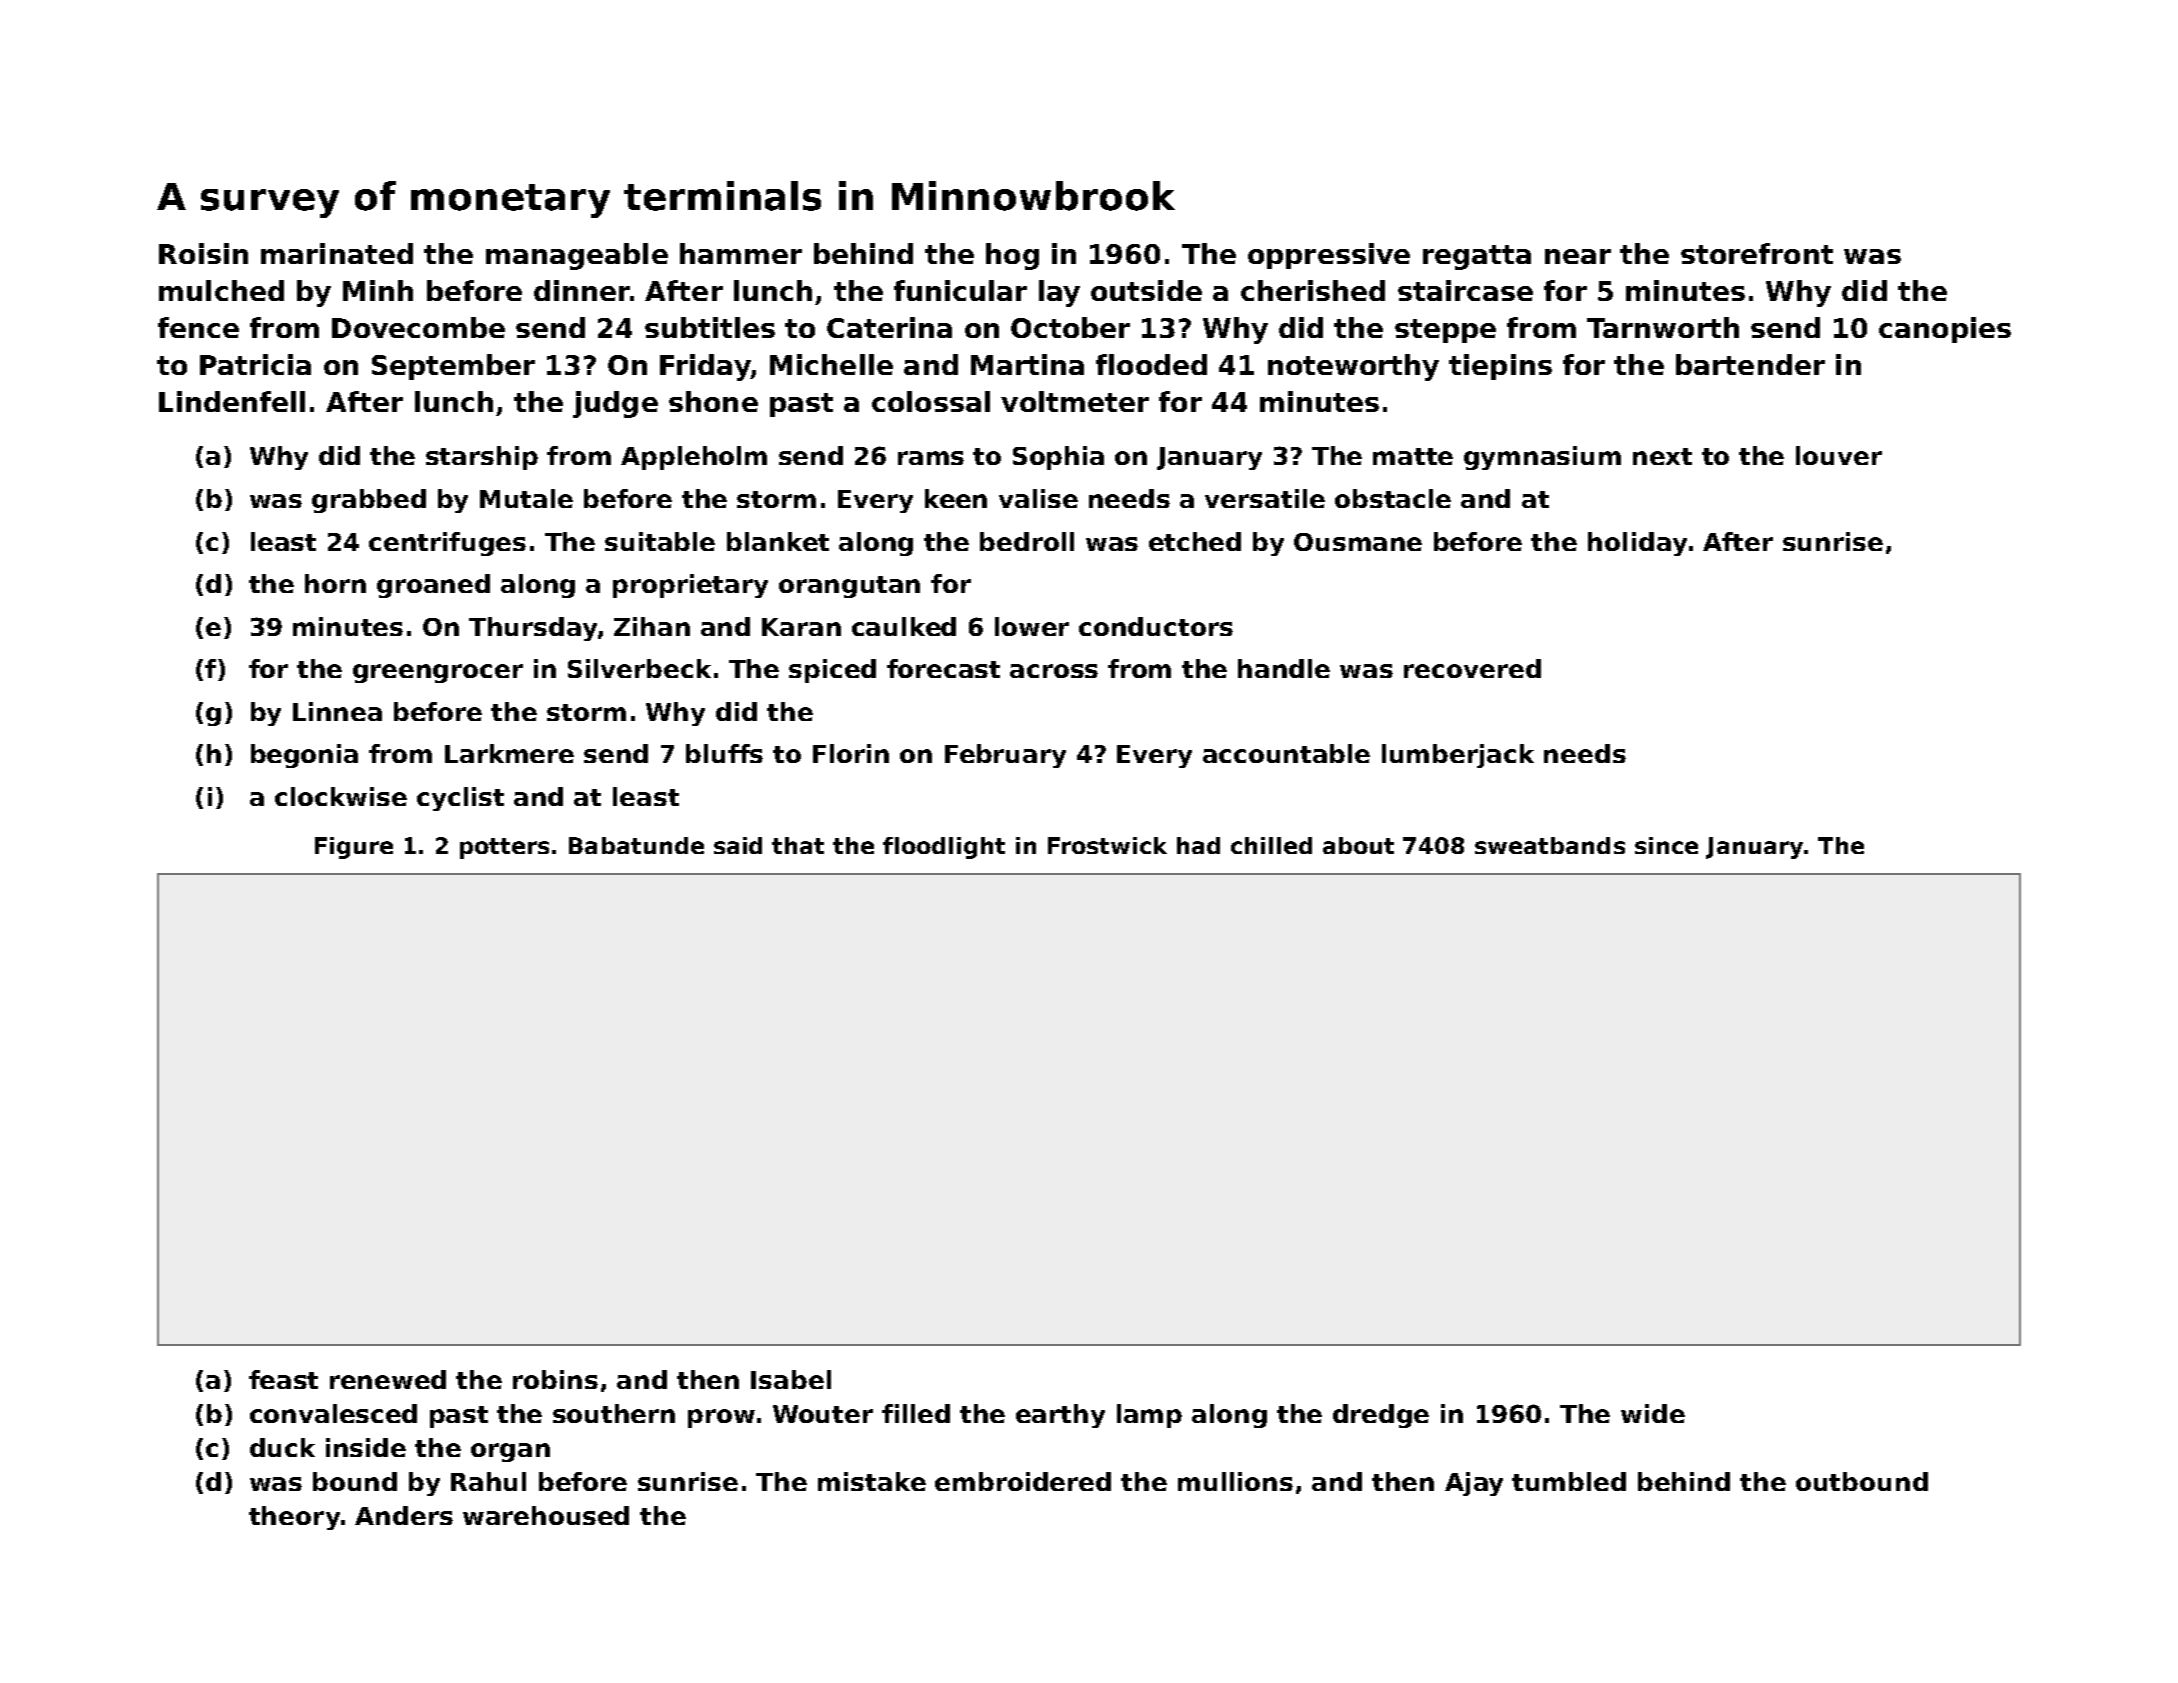  What do you see at coordinates (337, 253) in the page?
I see `marinated` at bounding box center [337, 253].
